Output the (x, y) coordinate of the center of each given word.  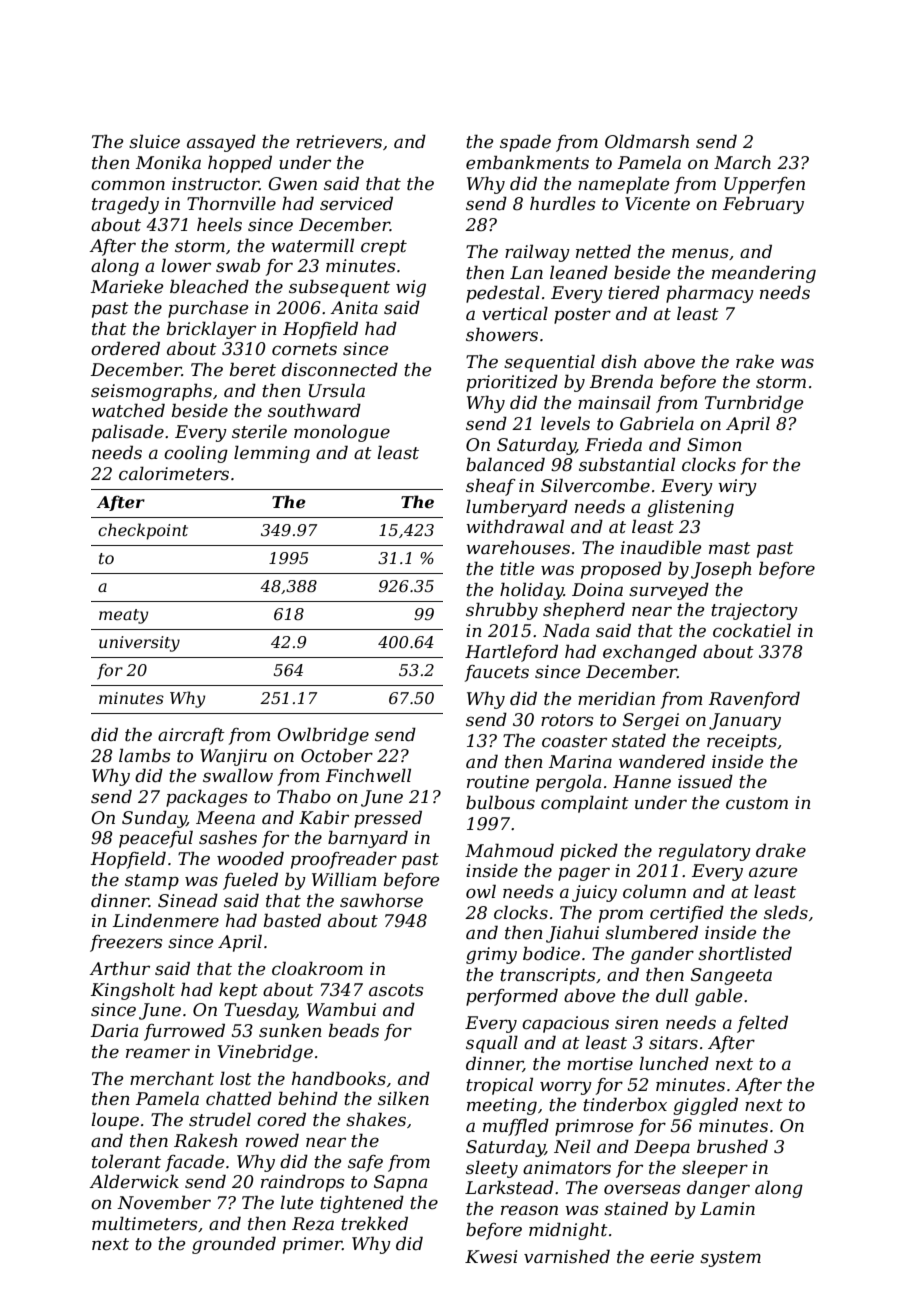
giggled (705, 1106)
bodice (551, 953)
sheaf (491, 487)
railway (537, 253)
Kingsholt (133, 991)
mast (730, 548)
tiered (634, 292)
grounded (234, 1245)
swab (238, 265)
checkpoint (143, 531)
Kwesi (491, 1256)
